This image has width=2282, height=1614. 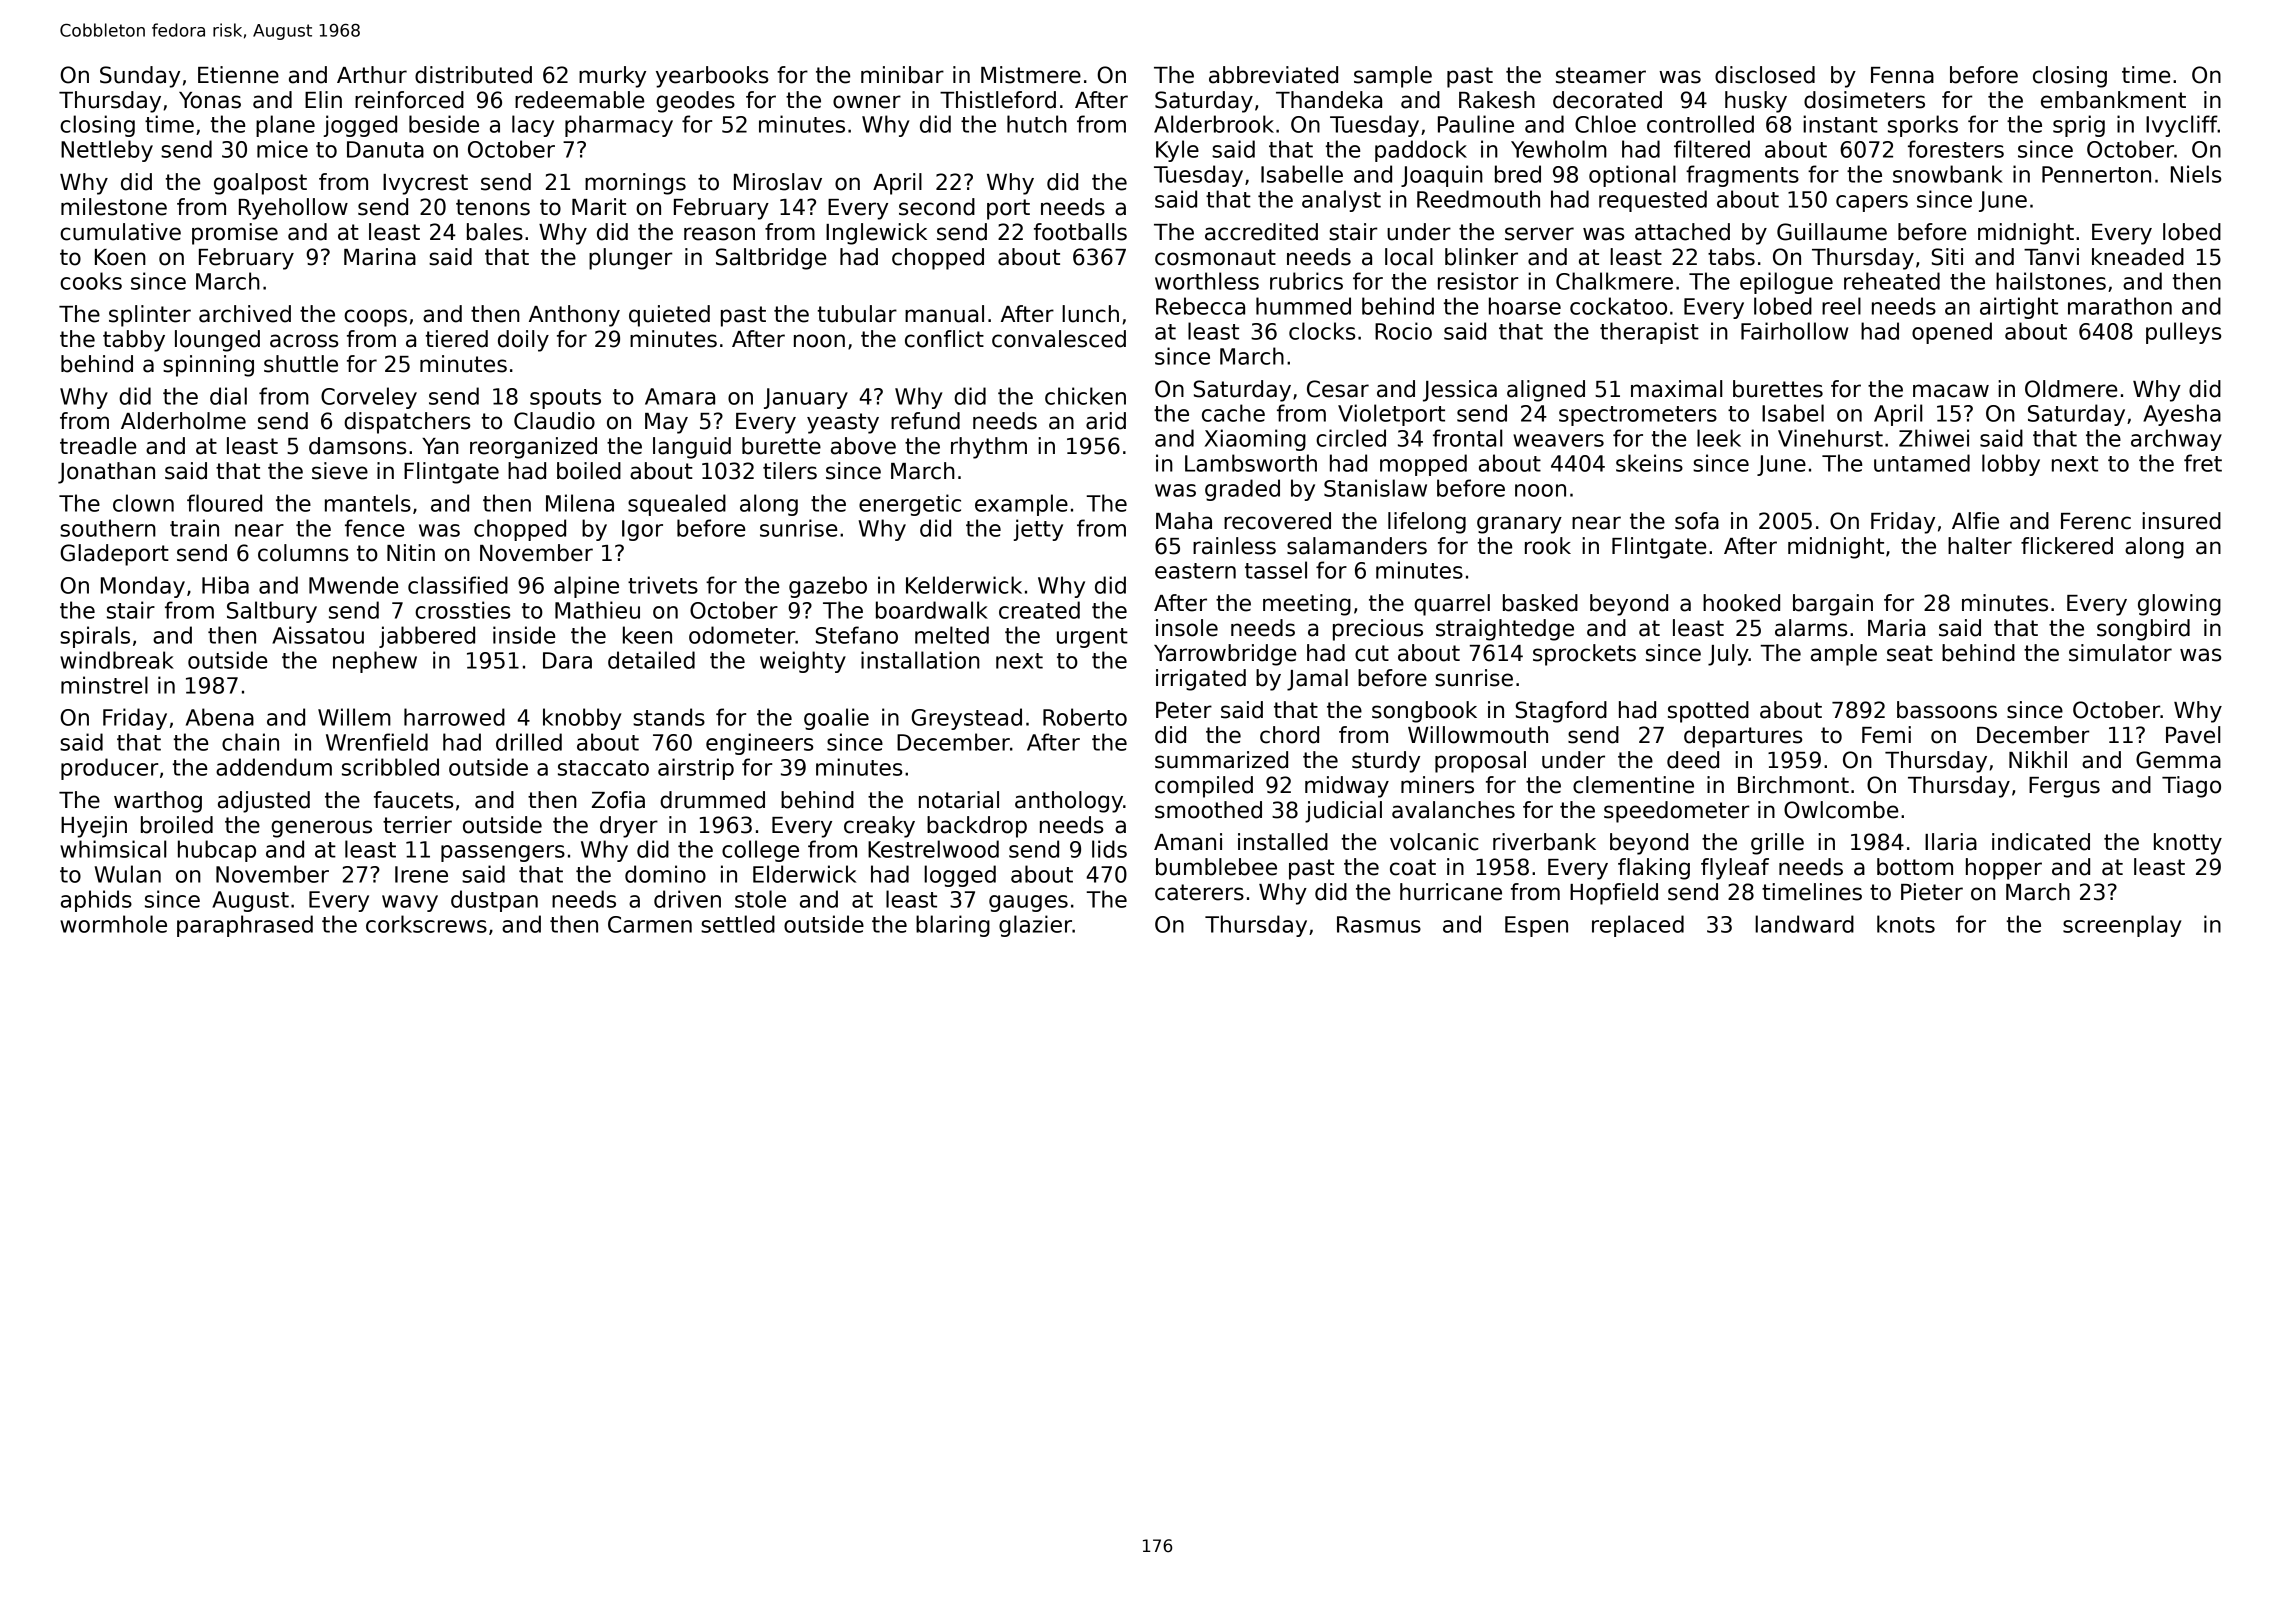 What do you see at coordinates (650, 924) in the image?
I see `Carmen` at bounding box center [650, 924].
